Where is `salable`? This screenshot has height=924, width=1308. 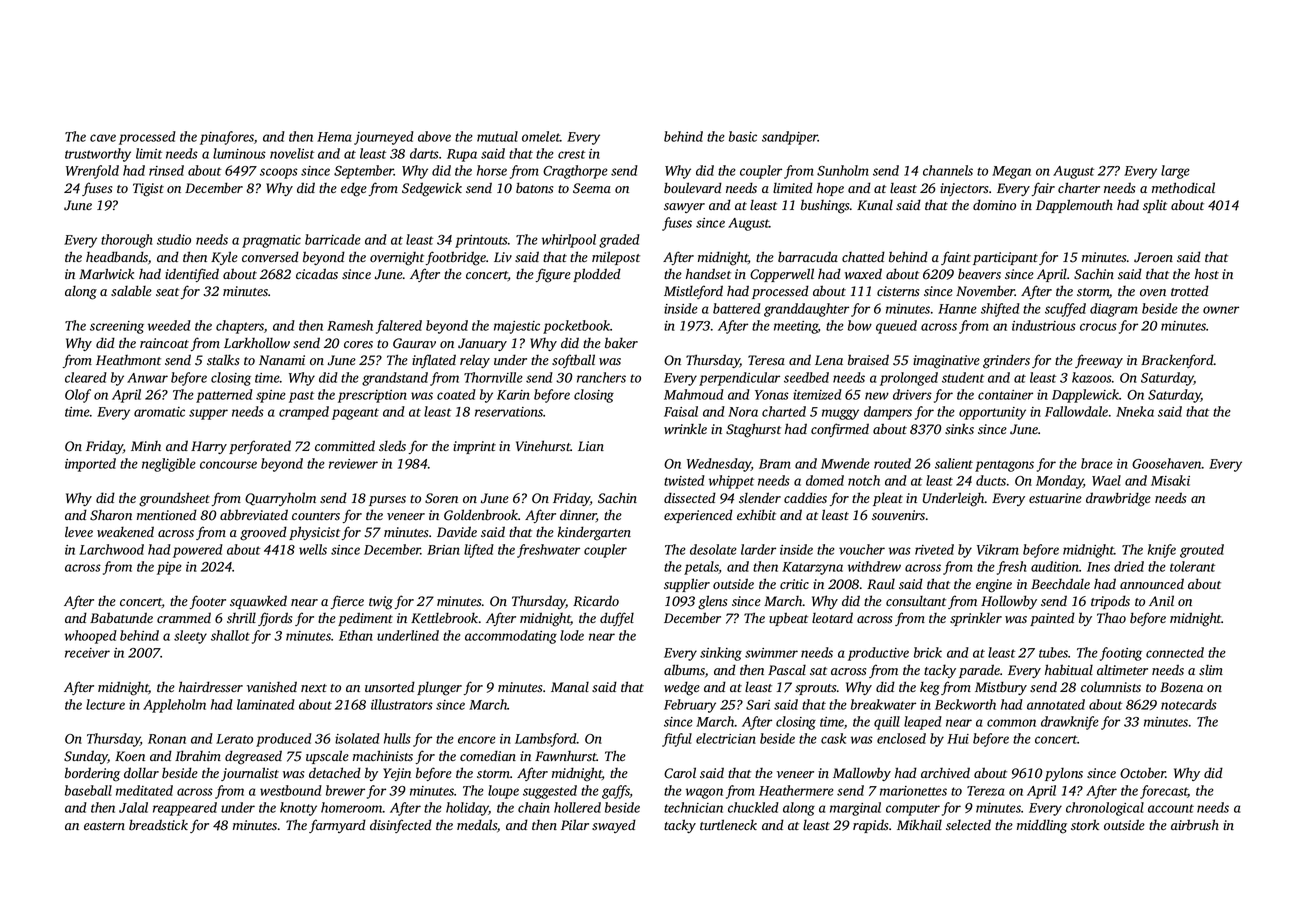 salable is located at coordinates (131, 291).
